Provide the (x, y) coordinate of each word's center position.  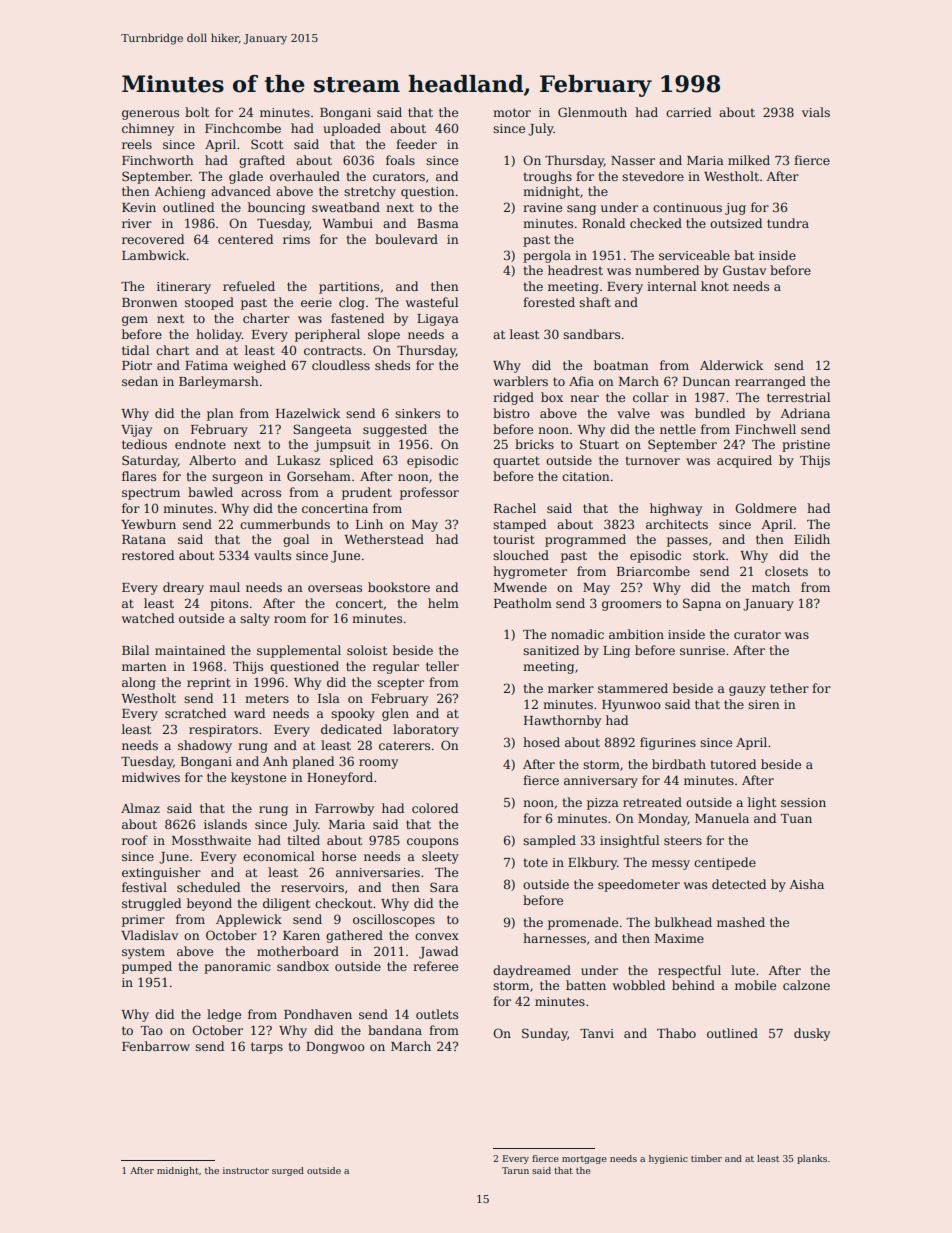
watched (148, 618)
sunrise (702, 650)
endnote (200, 444)
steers (683, 840)
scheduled (208, 887)
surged (288, 1171)
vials (816, 112)
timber (706, 1158)
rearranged (770, 382)
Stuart (599, 444)
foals (400, 160)
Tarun (515, 1170)
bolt (197, 112)
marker (571, 688)
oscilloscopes (394, 920)
